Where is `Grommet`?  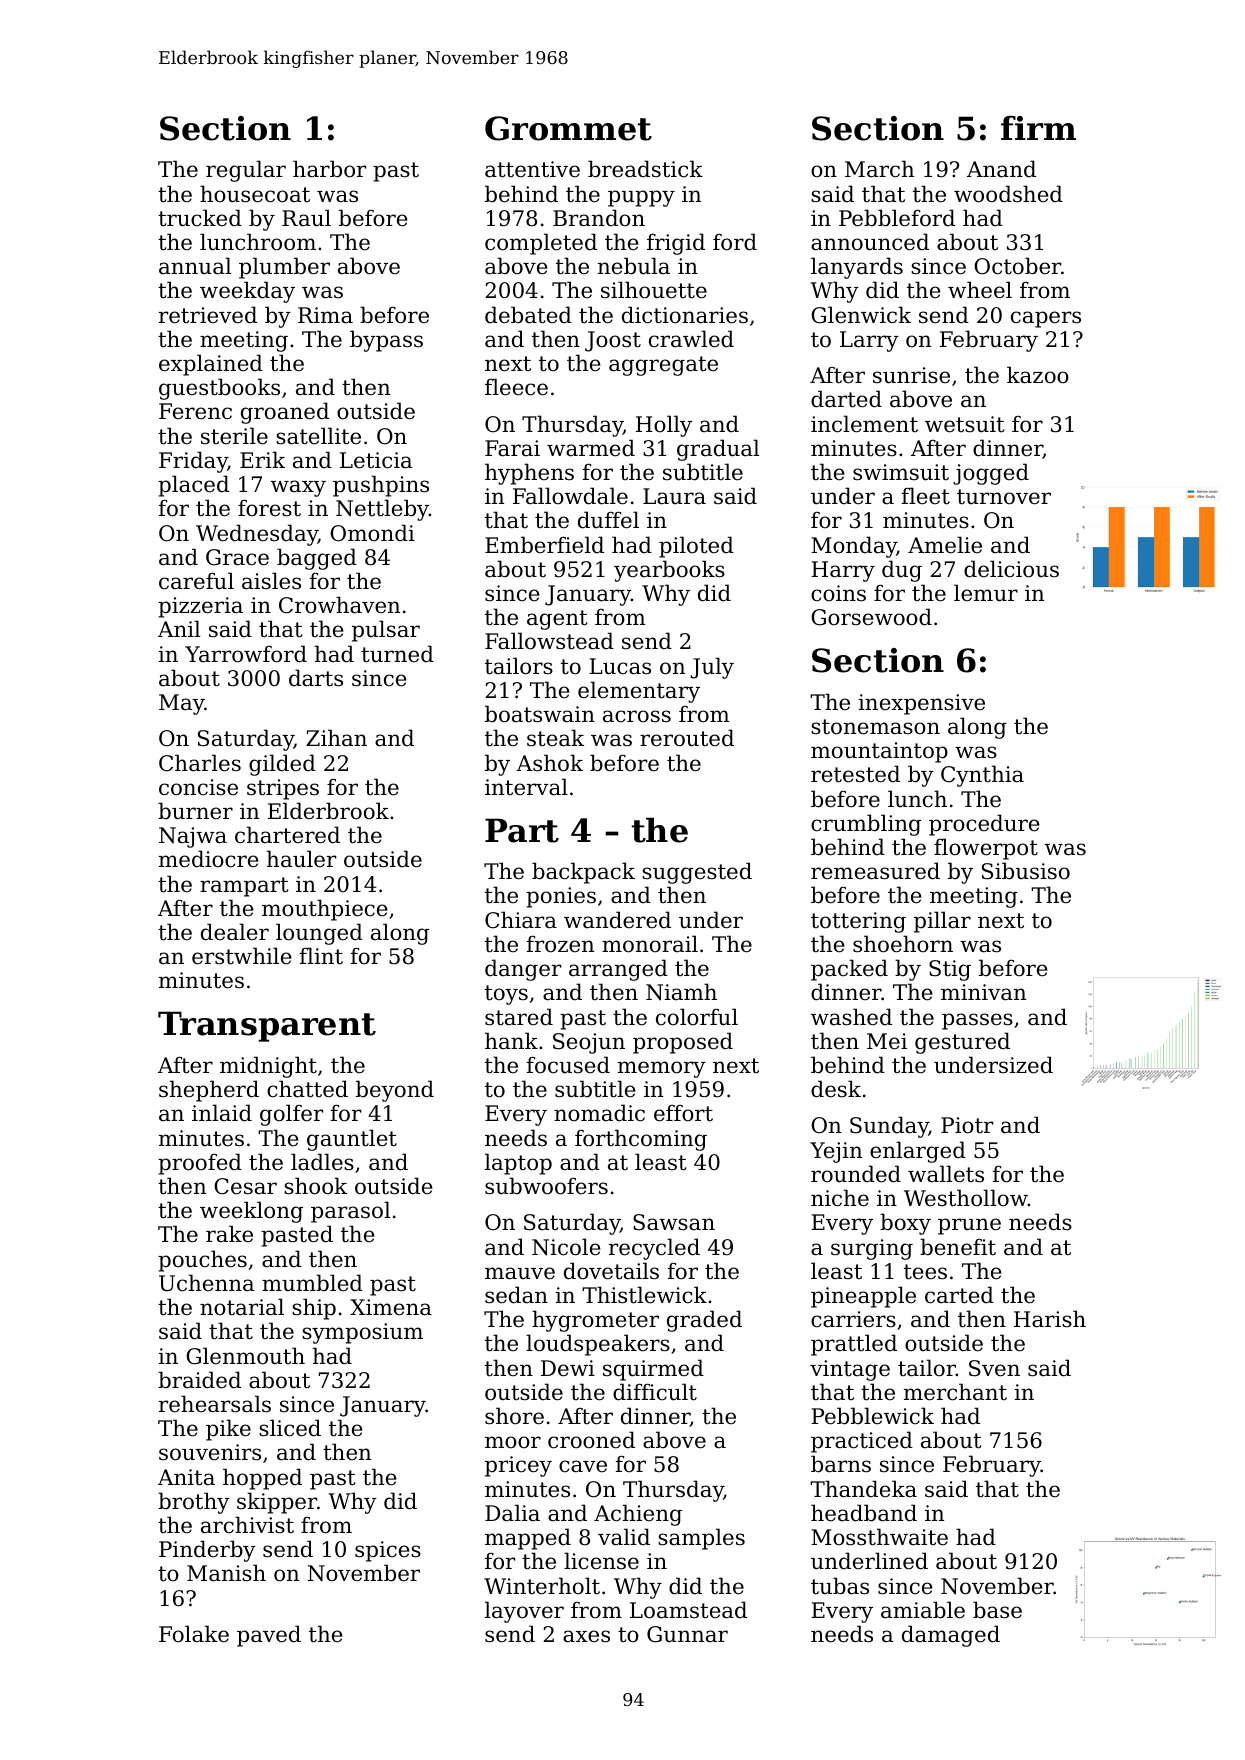 Grommet is located at coordinates (568, 128).
